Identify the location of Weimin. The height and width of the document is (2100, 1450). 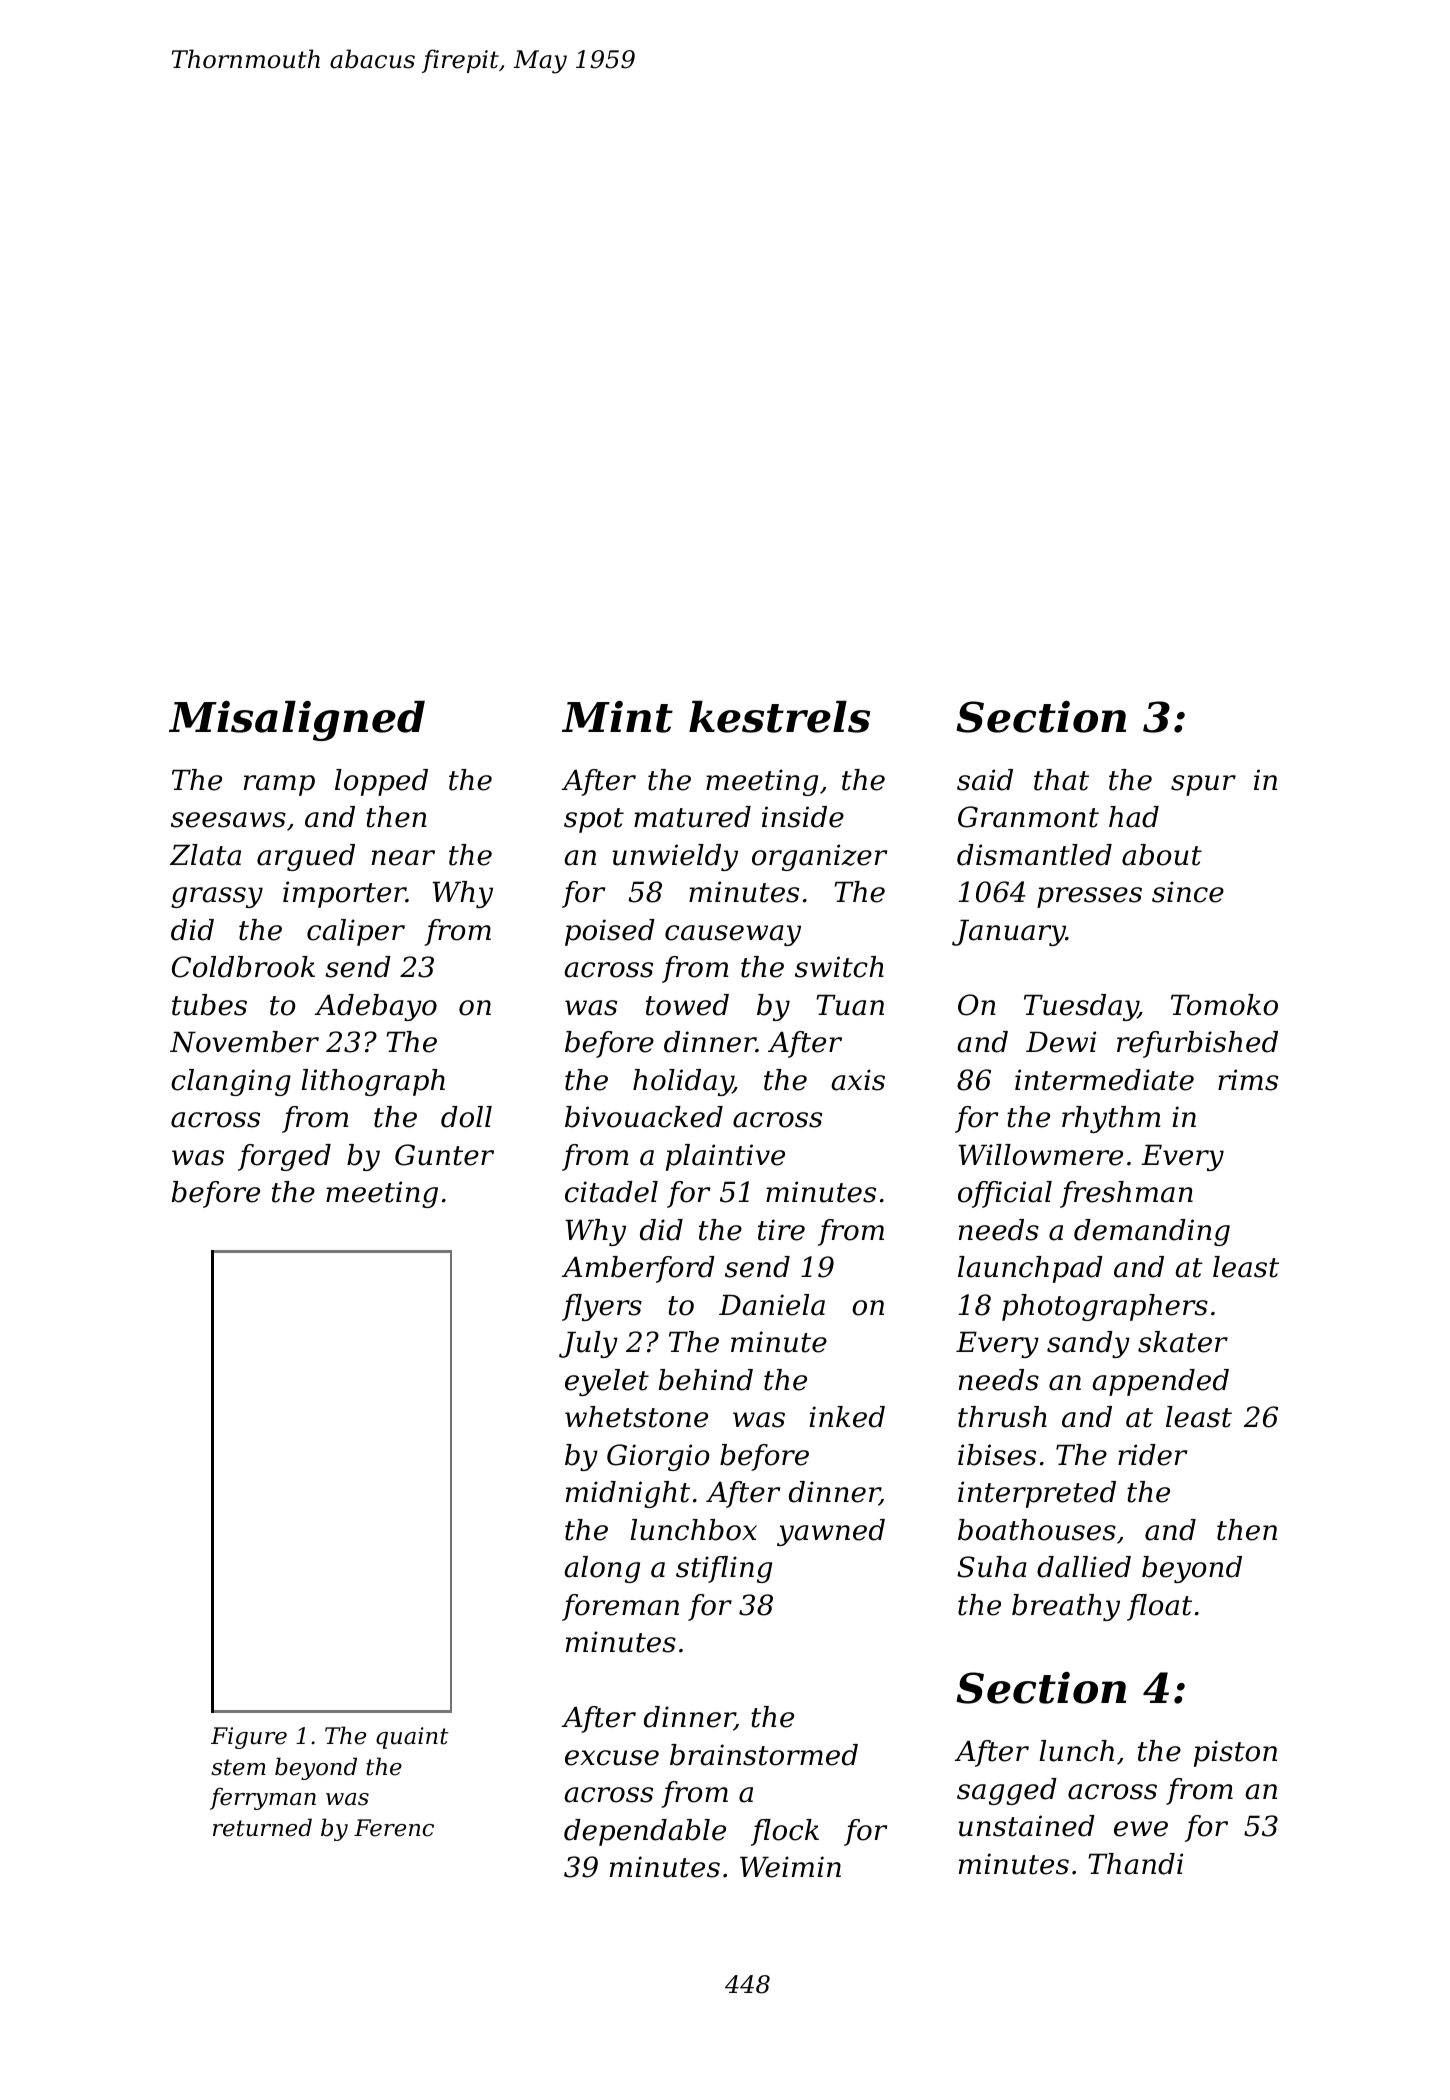
(790, 1867).
